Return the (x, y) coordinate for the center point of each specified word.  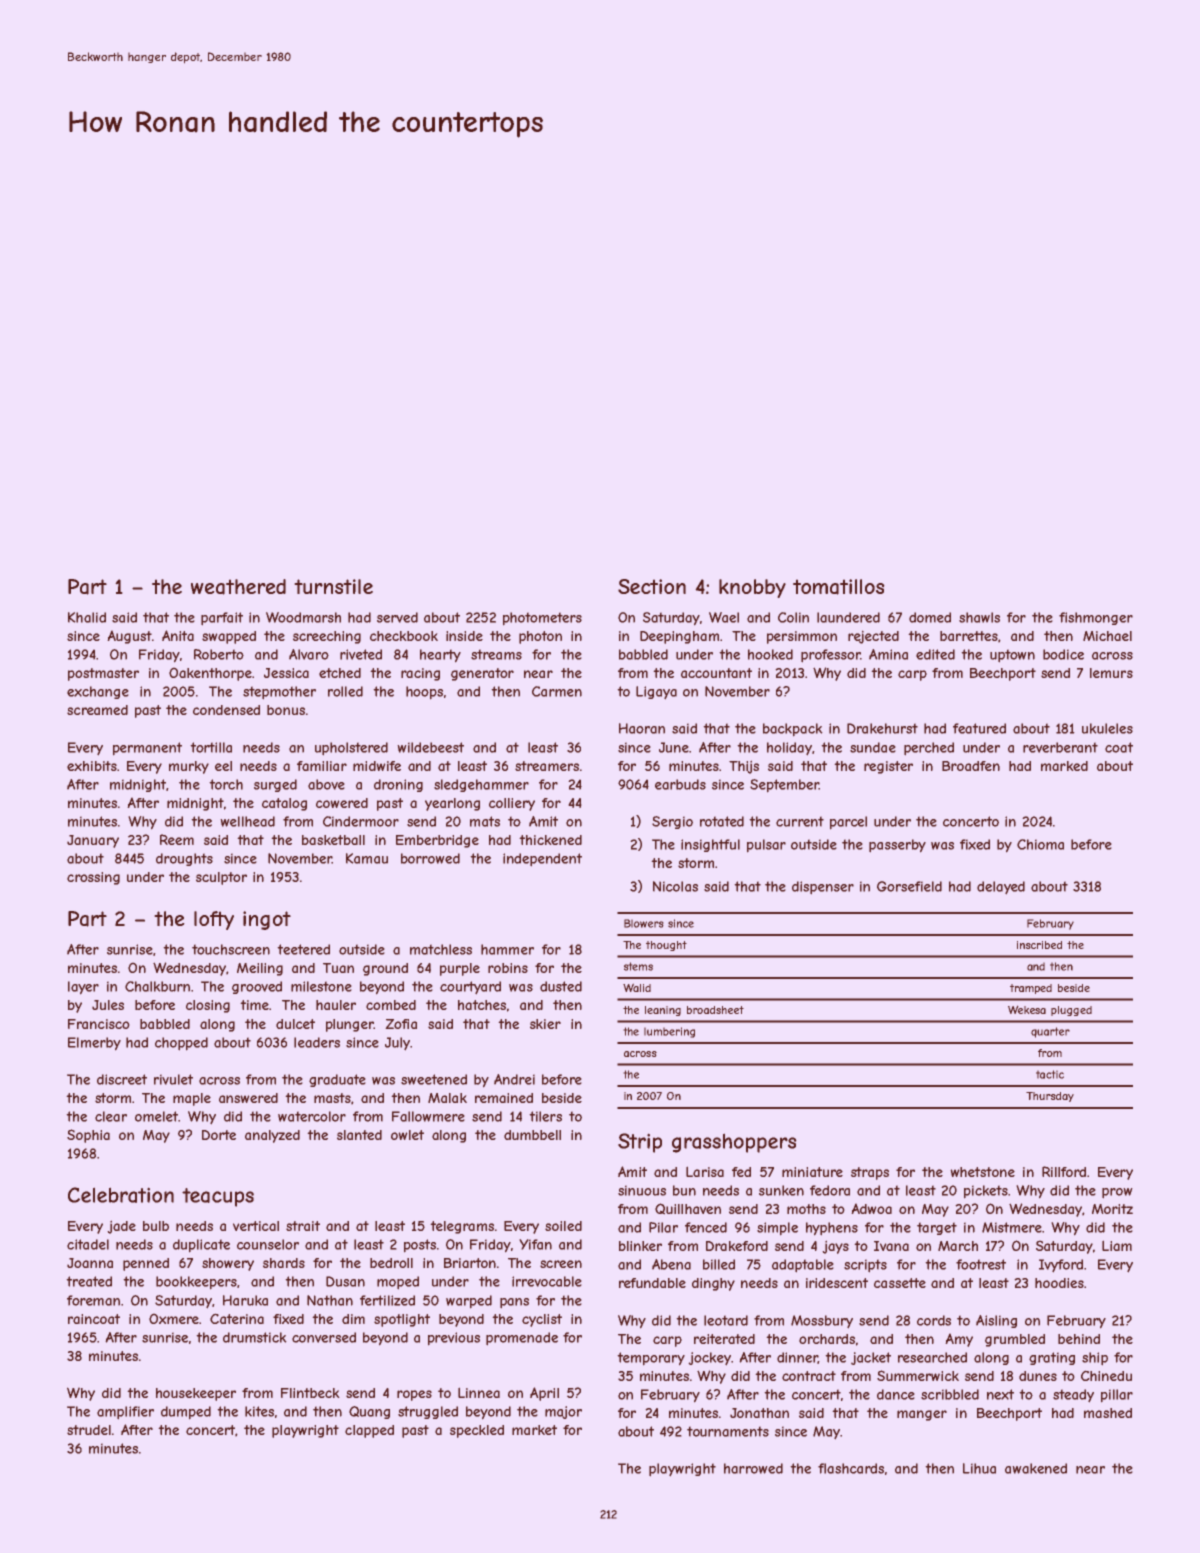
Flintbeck (310, 1393)
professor (830, 655)
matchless (441, 949)
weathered (238, 587)
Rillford (1064, 1171)
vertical (256, 1226)
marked (1064, 766)
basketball (333, 840)
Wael (724, 617)
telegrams (462, 1227)
